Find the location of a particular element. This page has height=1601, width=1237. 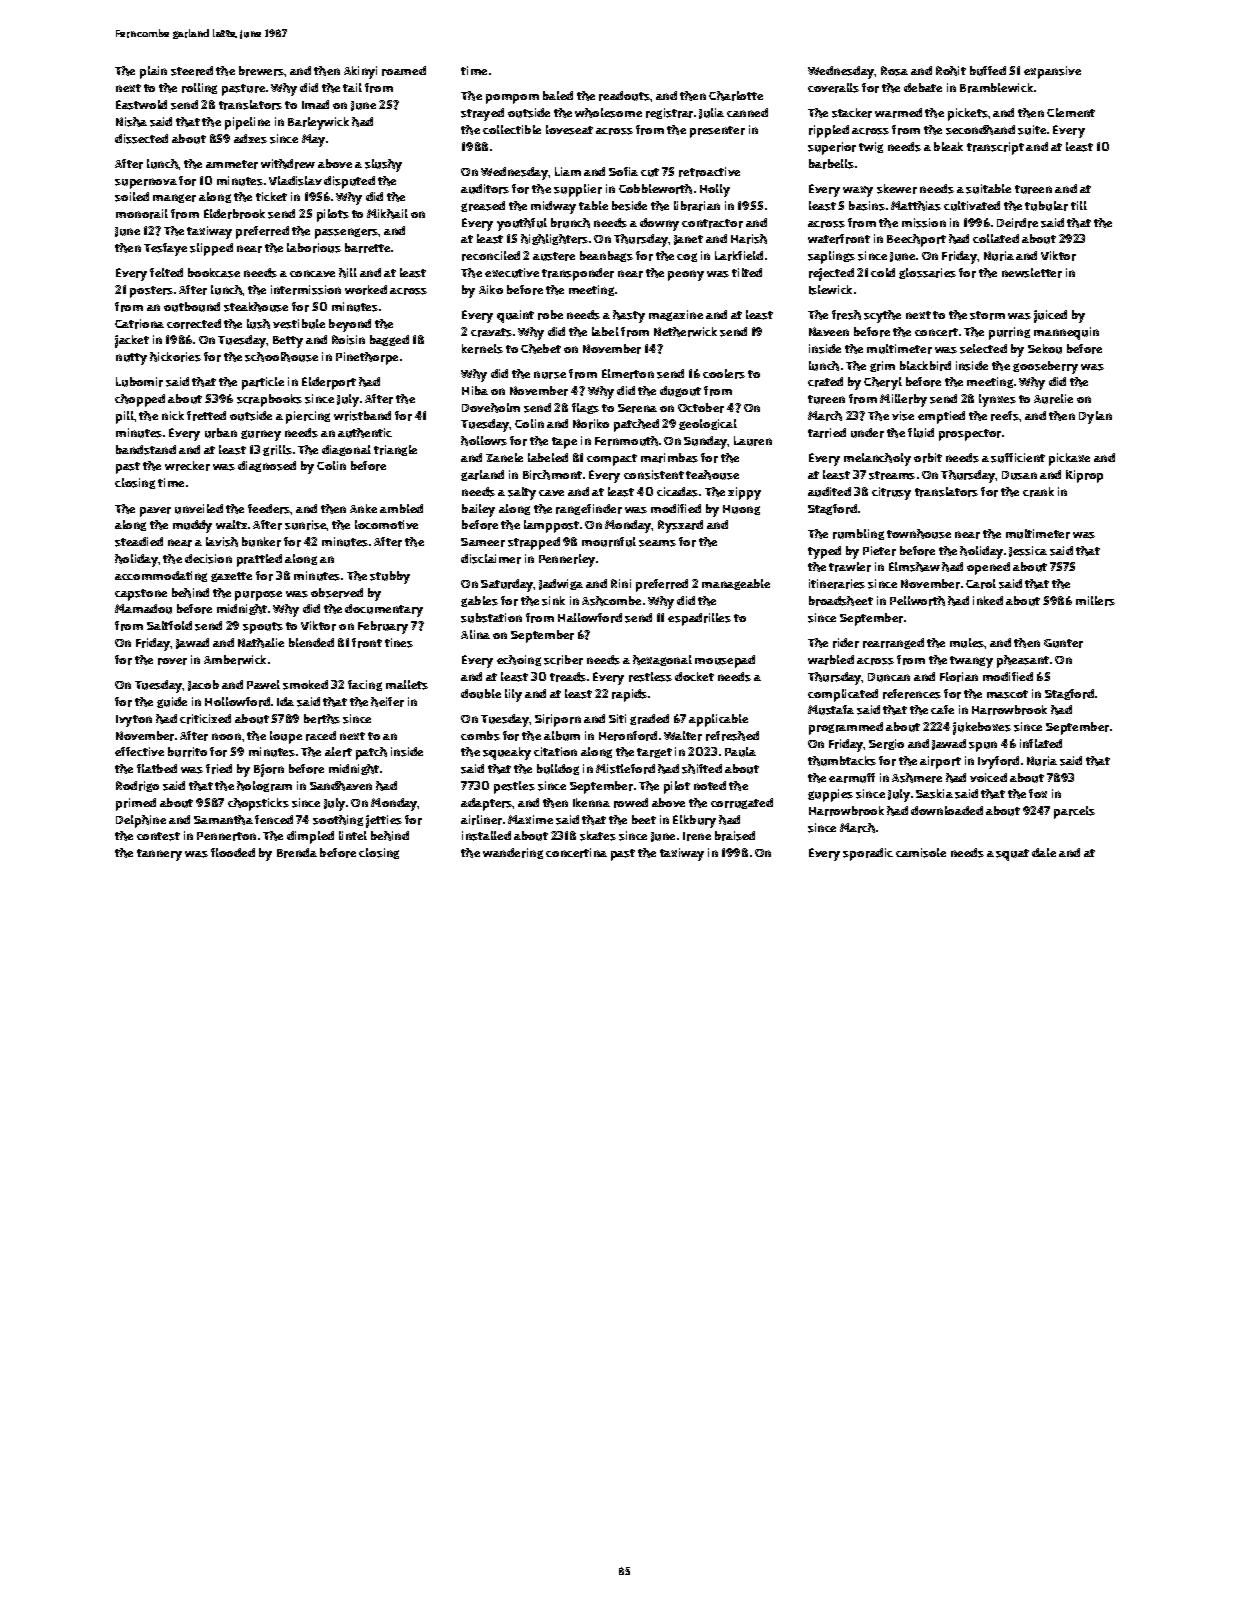

Brenda is located at coordinates (297, 853).
